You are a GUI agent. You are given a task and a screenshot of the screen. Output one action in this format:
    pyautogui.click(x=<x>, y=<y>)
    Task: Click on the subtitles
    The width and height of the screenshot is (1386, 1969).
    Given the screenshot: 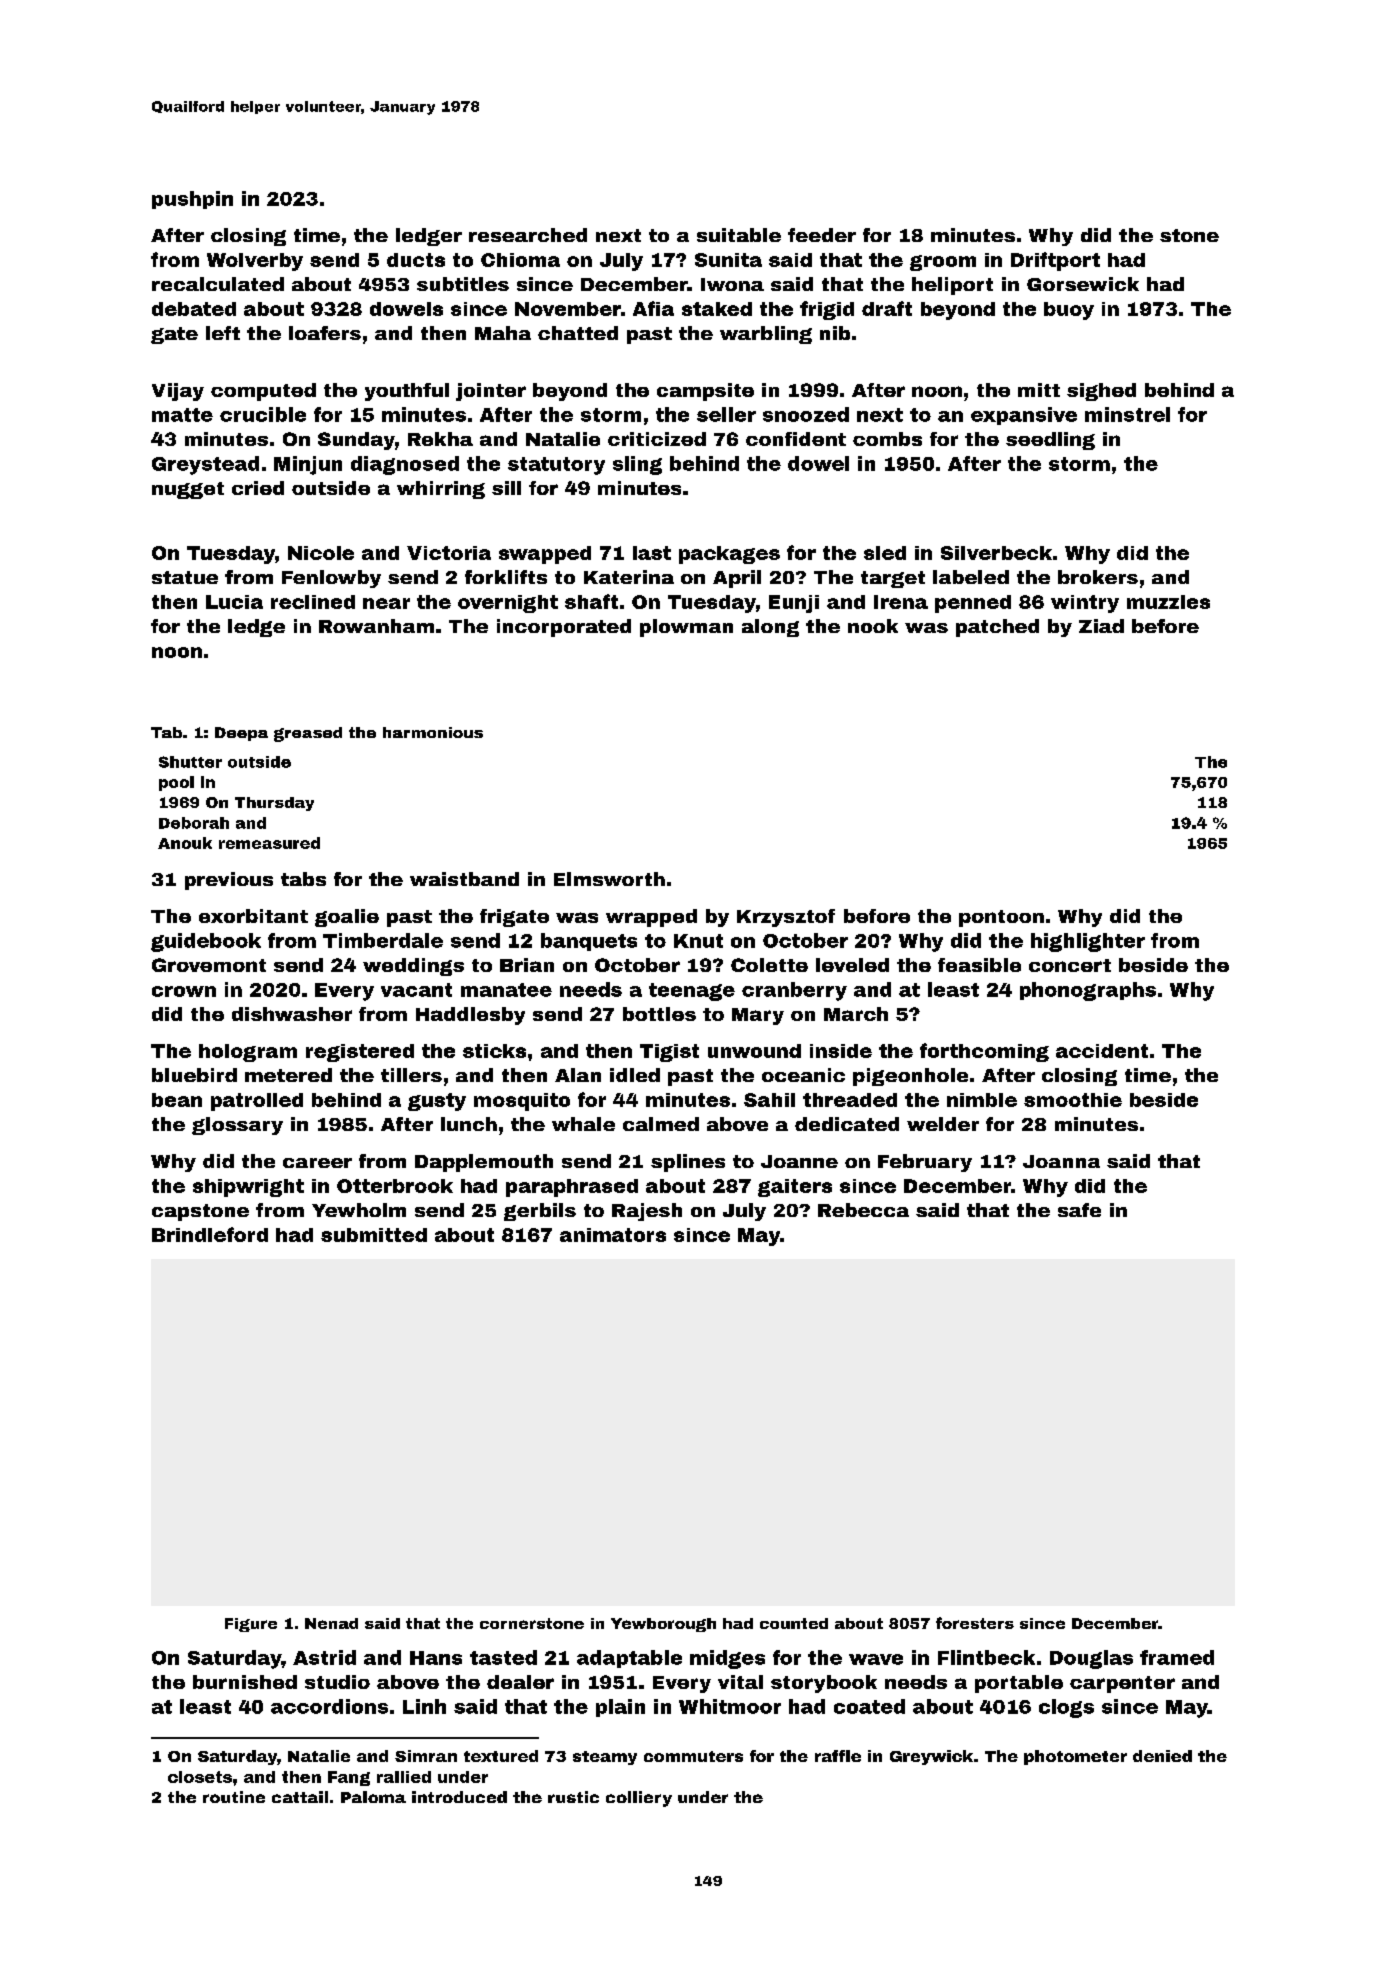 What is the action you would take?
    pyautogui.click(x=463, y=284)
